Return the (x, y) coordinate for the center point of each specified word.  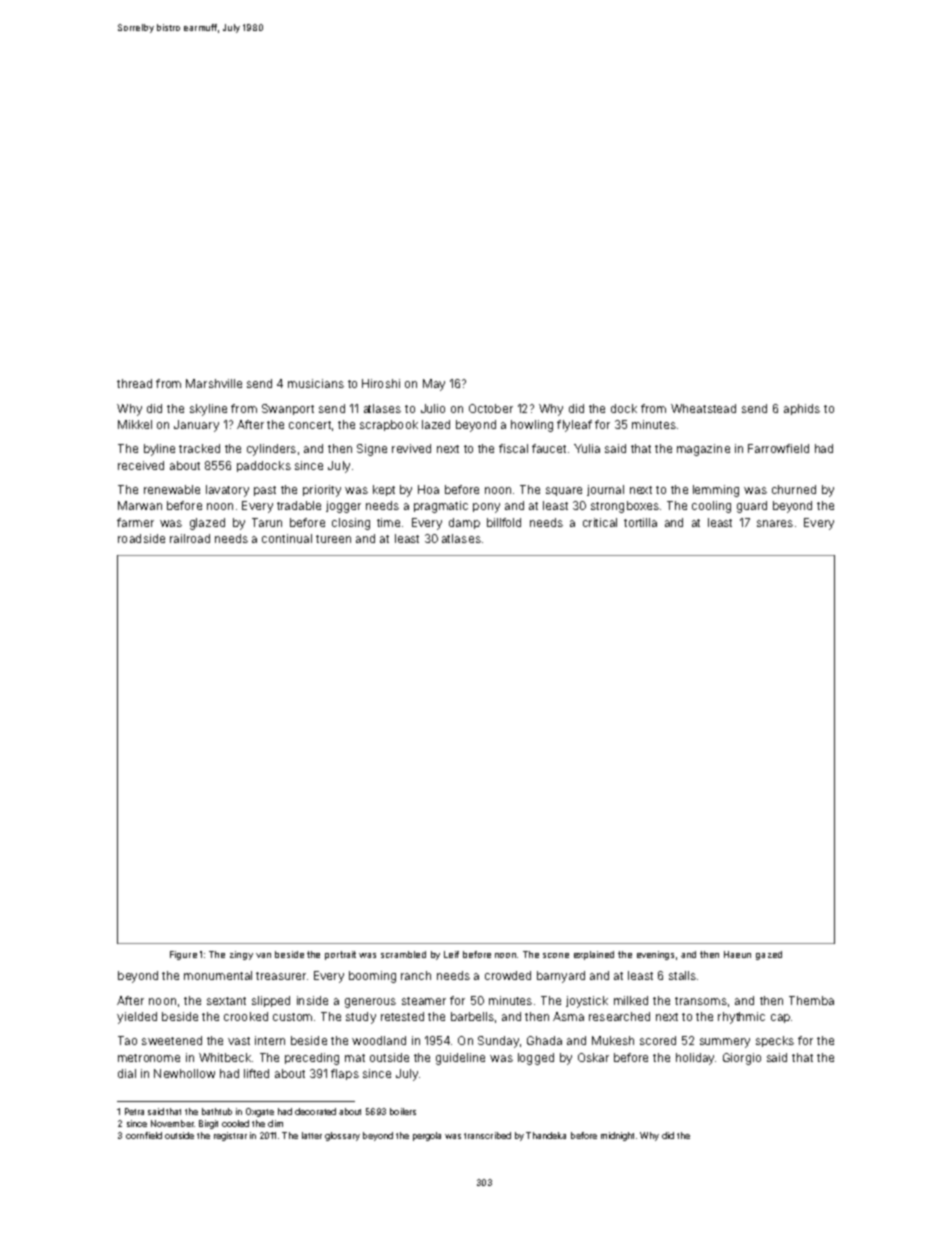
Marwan (140, 505)
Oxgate (260, 1112)
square (564, 491)
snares (775, 523)
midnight (617, 1136)
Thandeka (546, 1135)
